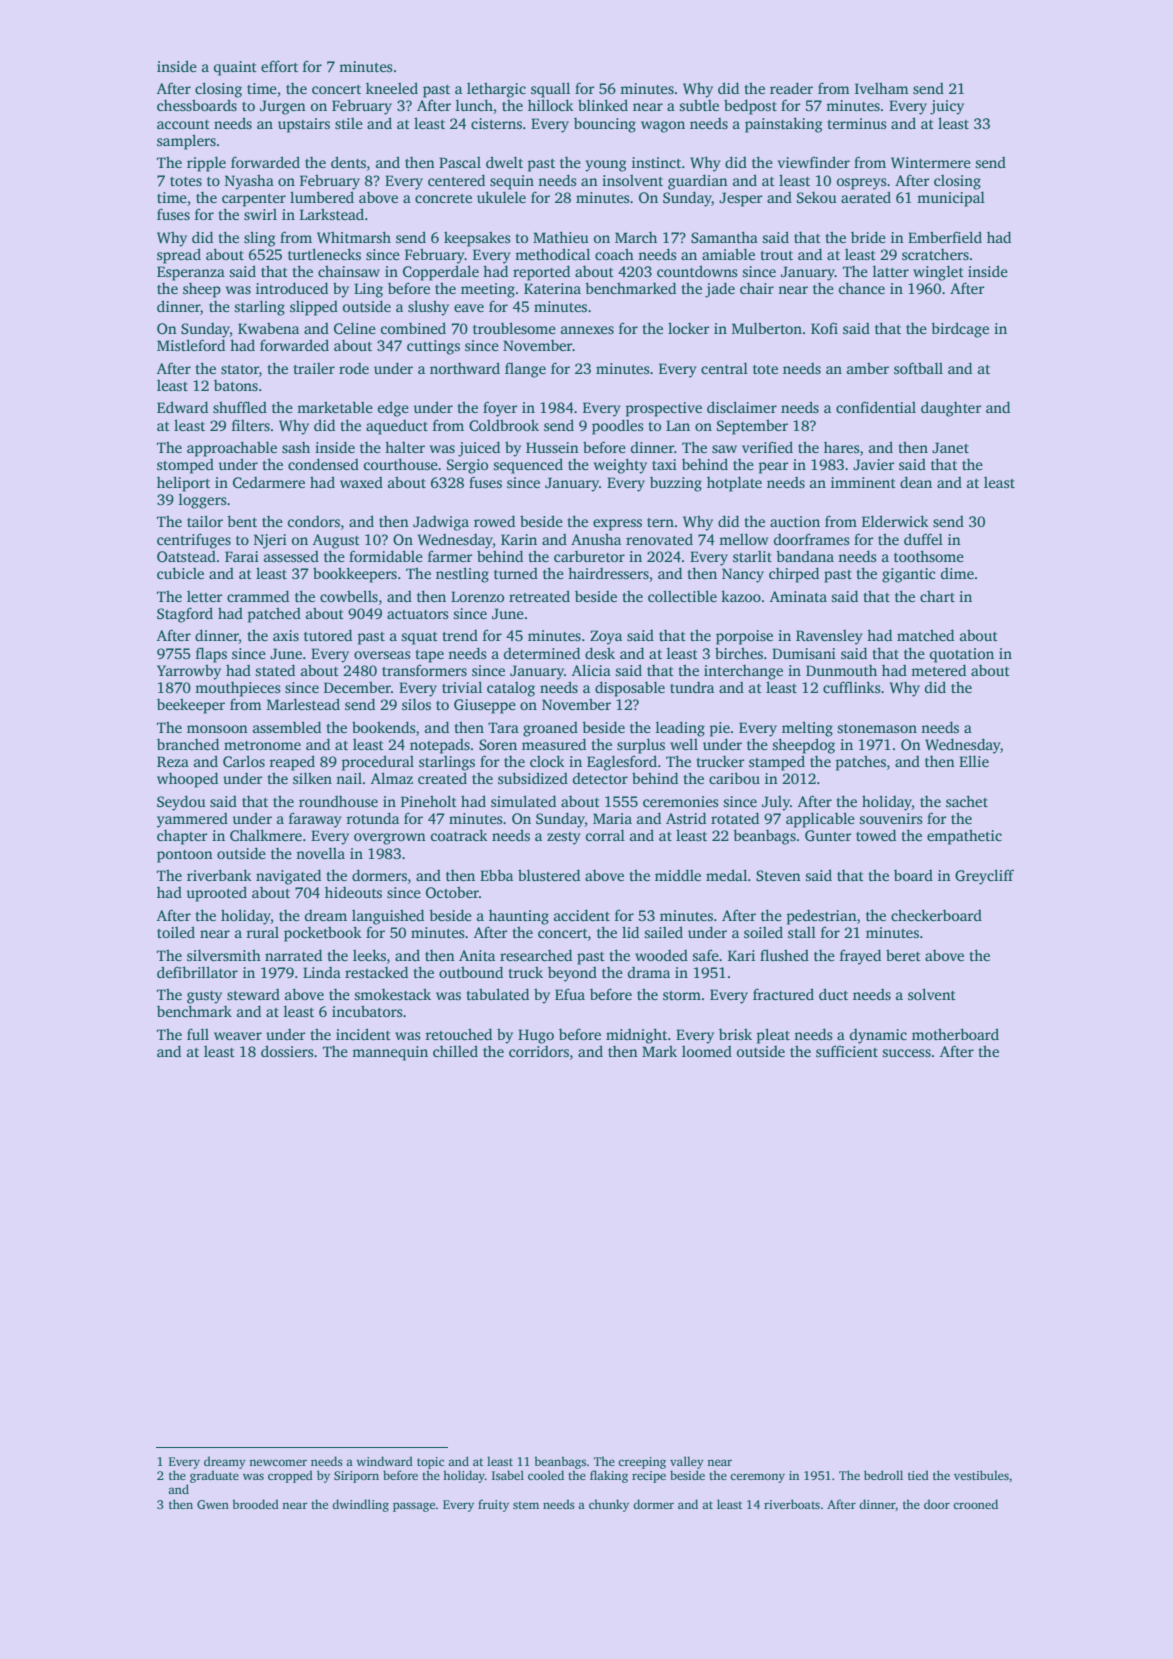 This screenshot has width=1173, height=1659. What do you see at coordinates (981, 1475) in the screenshot?
I see `vestibules` at bounding box center [981, 1475].
